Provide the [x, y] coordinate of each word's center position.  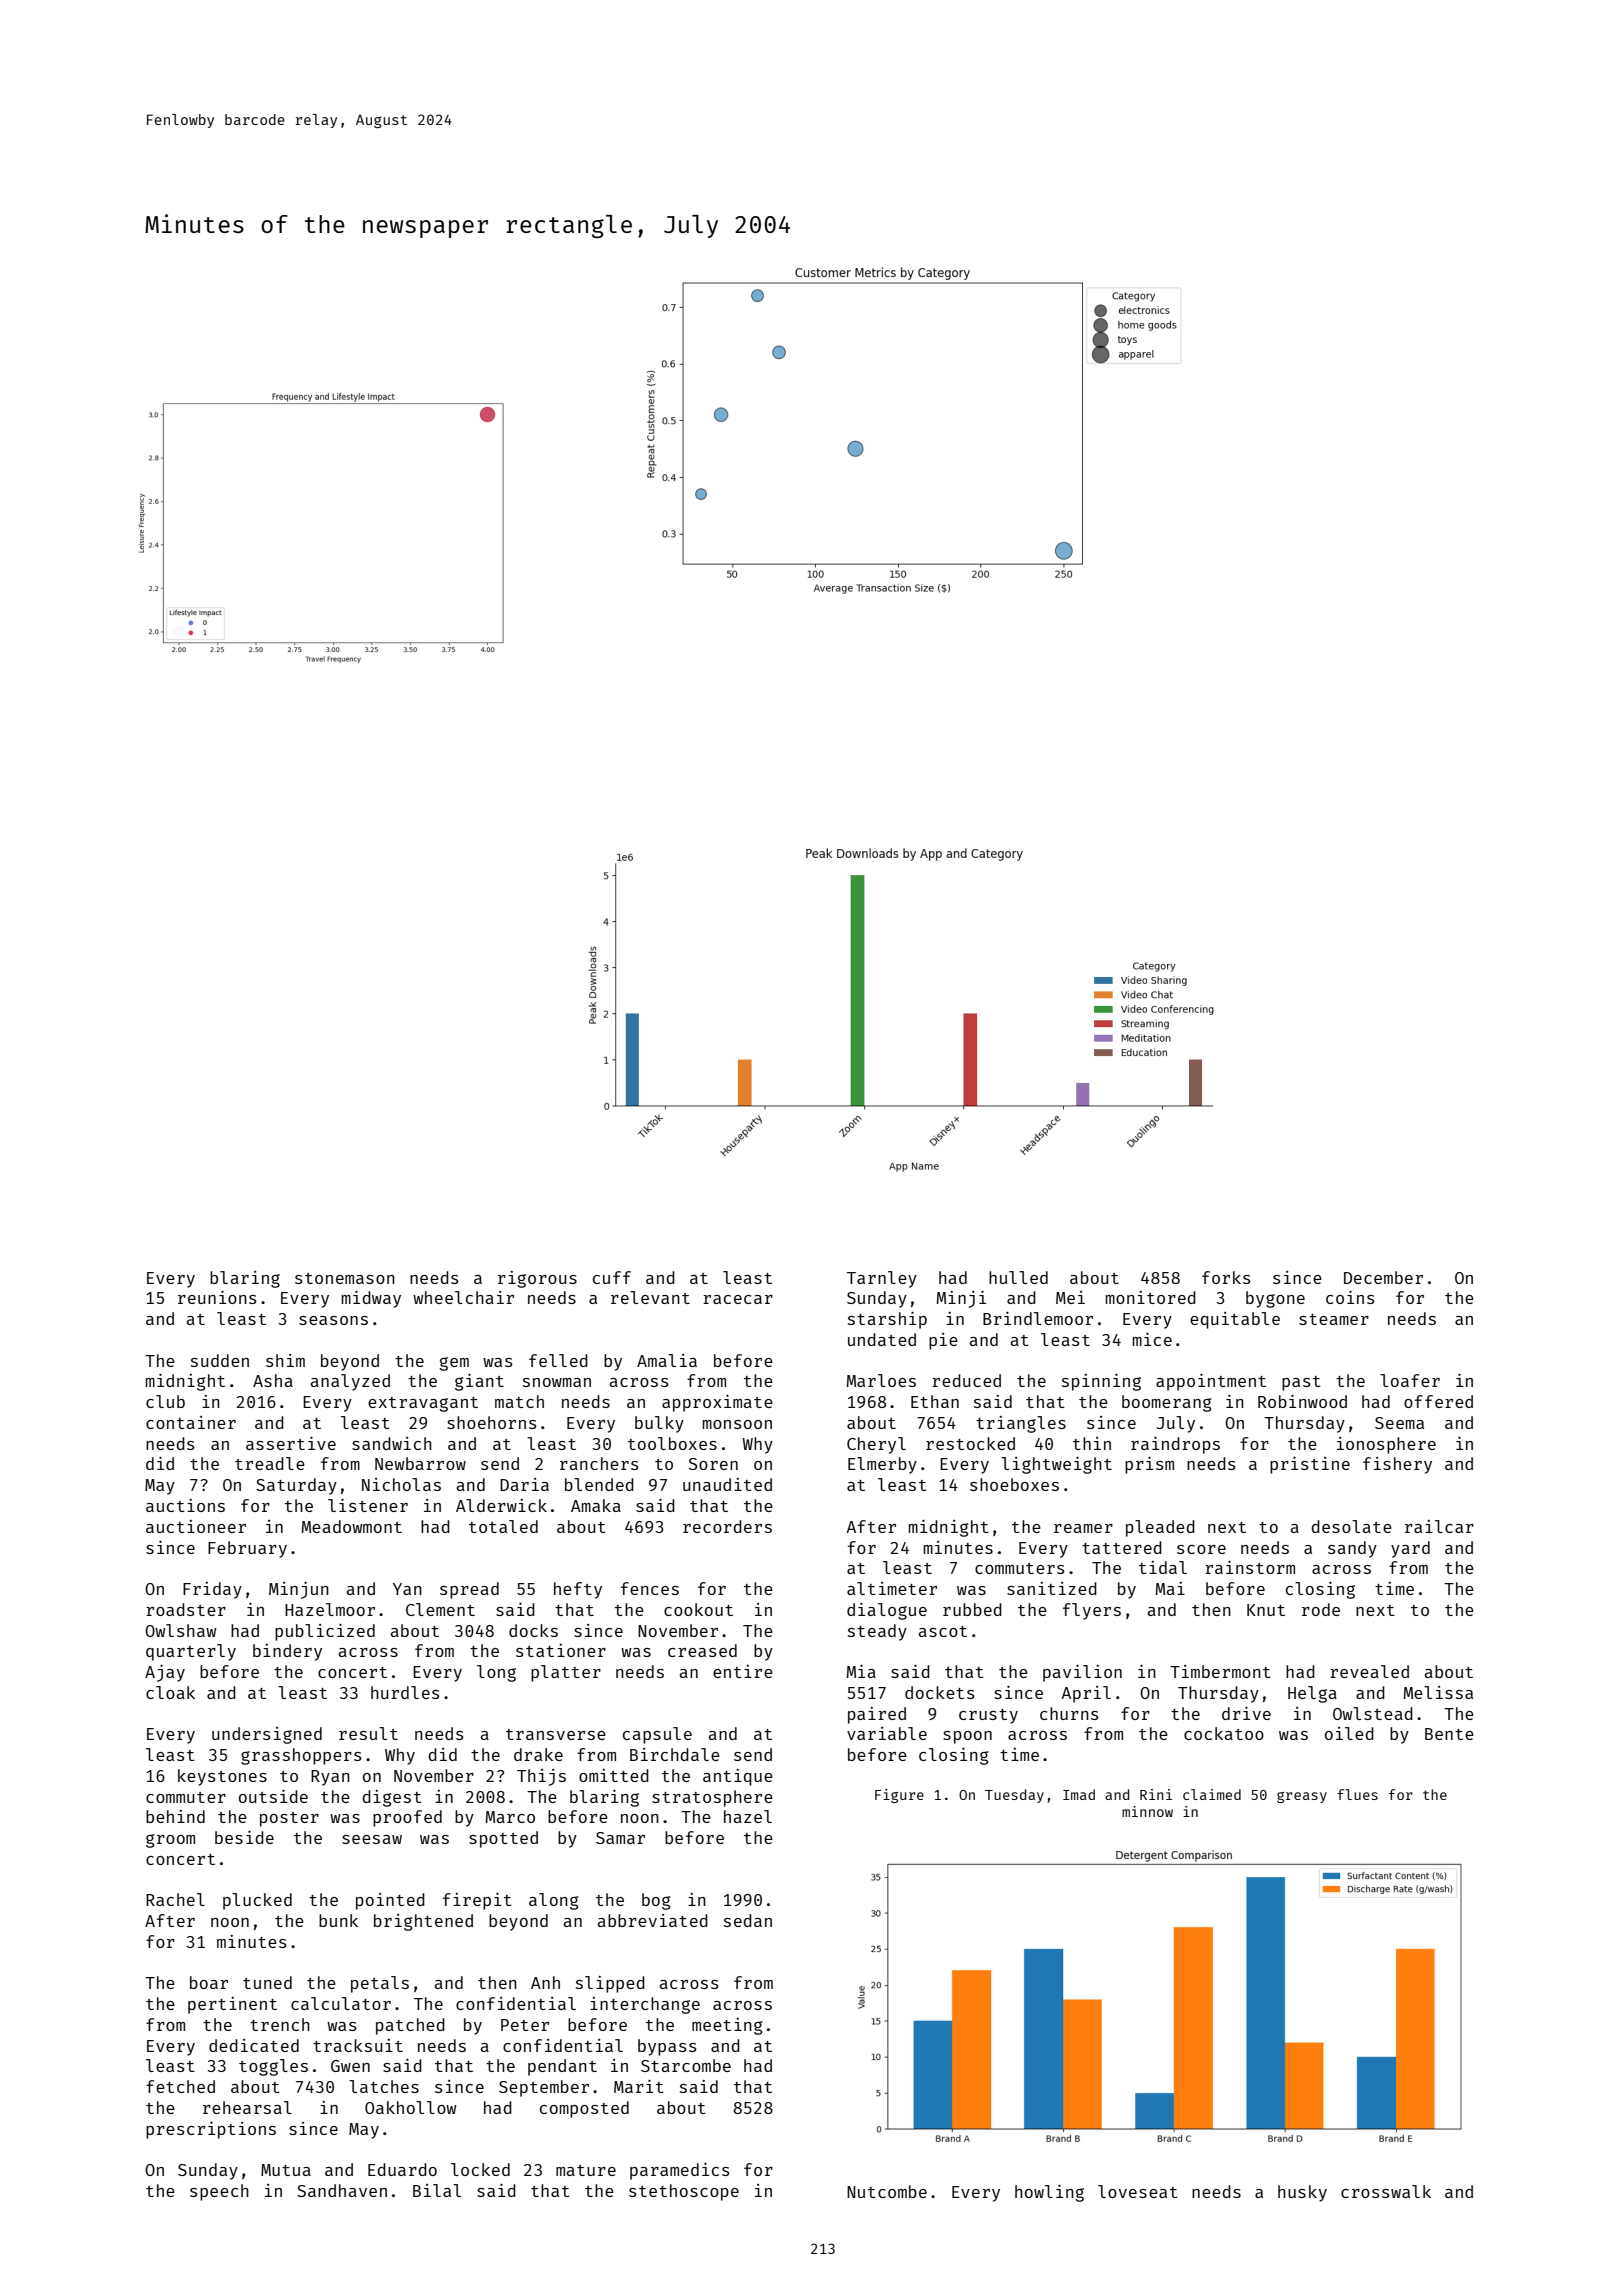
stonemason [345, 1278]
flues [1357, 1794]
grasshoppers [301, 1756]
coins [1350, 1297]
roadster [186, 1609]
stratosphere [712, 1798]
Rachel [175, 1899]
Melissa [1438, 1692]
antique [738, 1777]
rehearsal [247, 2107]
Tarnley [882, 1279]
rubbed [972, 1609]
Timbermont [1220, 1671]
